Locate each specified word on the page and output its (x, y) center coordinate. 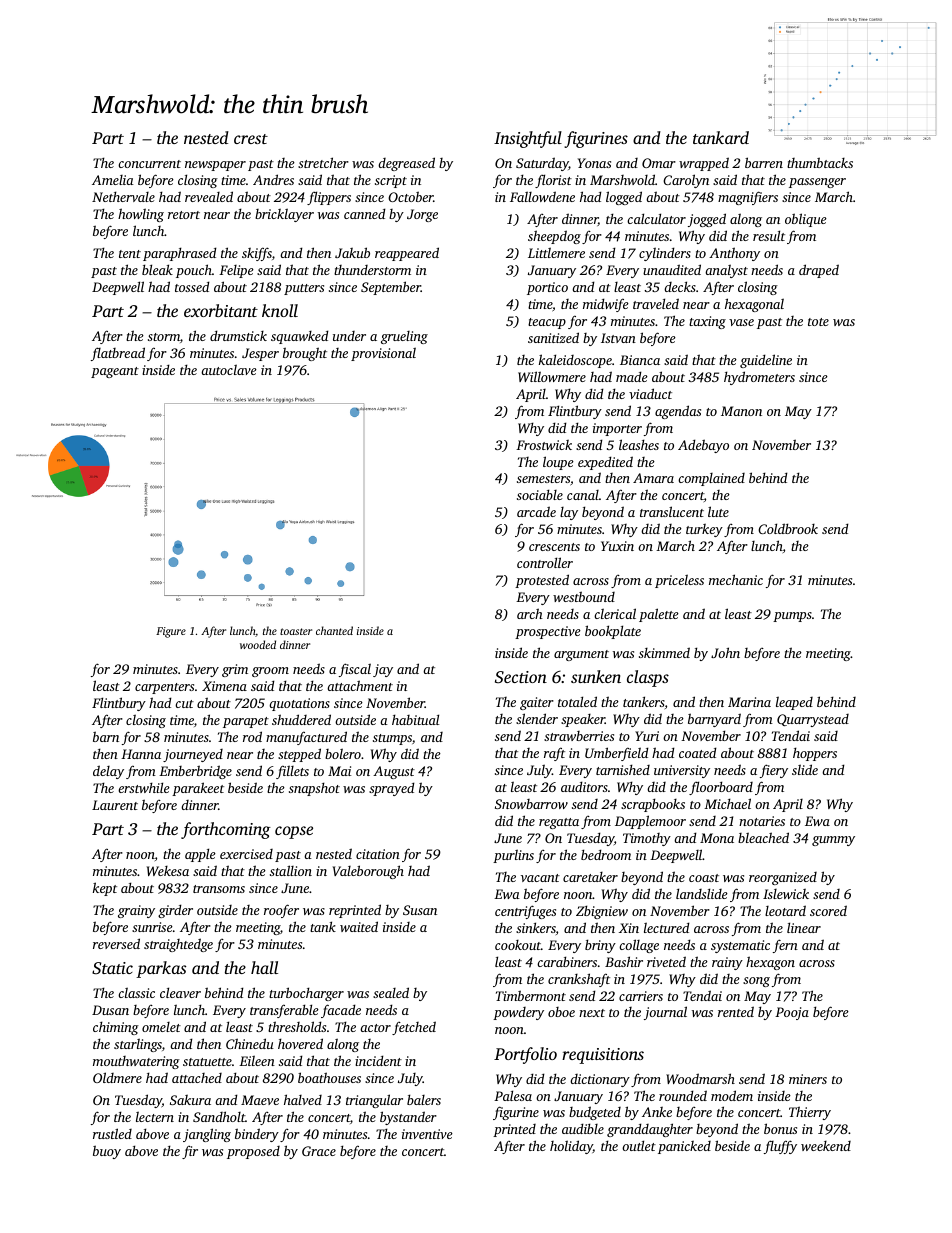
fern (785, 946)
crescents (554, 547)
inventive (427, 1134)
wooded (258, 644)
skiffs (257, 254)
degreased (406, 164)
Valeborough (368, 872)
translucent (672, 511)
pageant (115, 372)
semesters (543, 479)
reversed (116, 943)
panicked (684, 1147)
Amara (653, 478)
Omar (659, 163)
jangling (207, 1135)
